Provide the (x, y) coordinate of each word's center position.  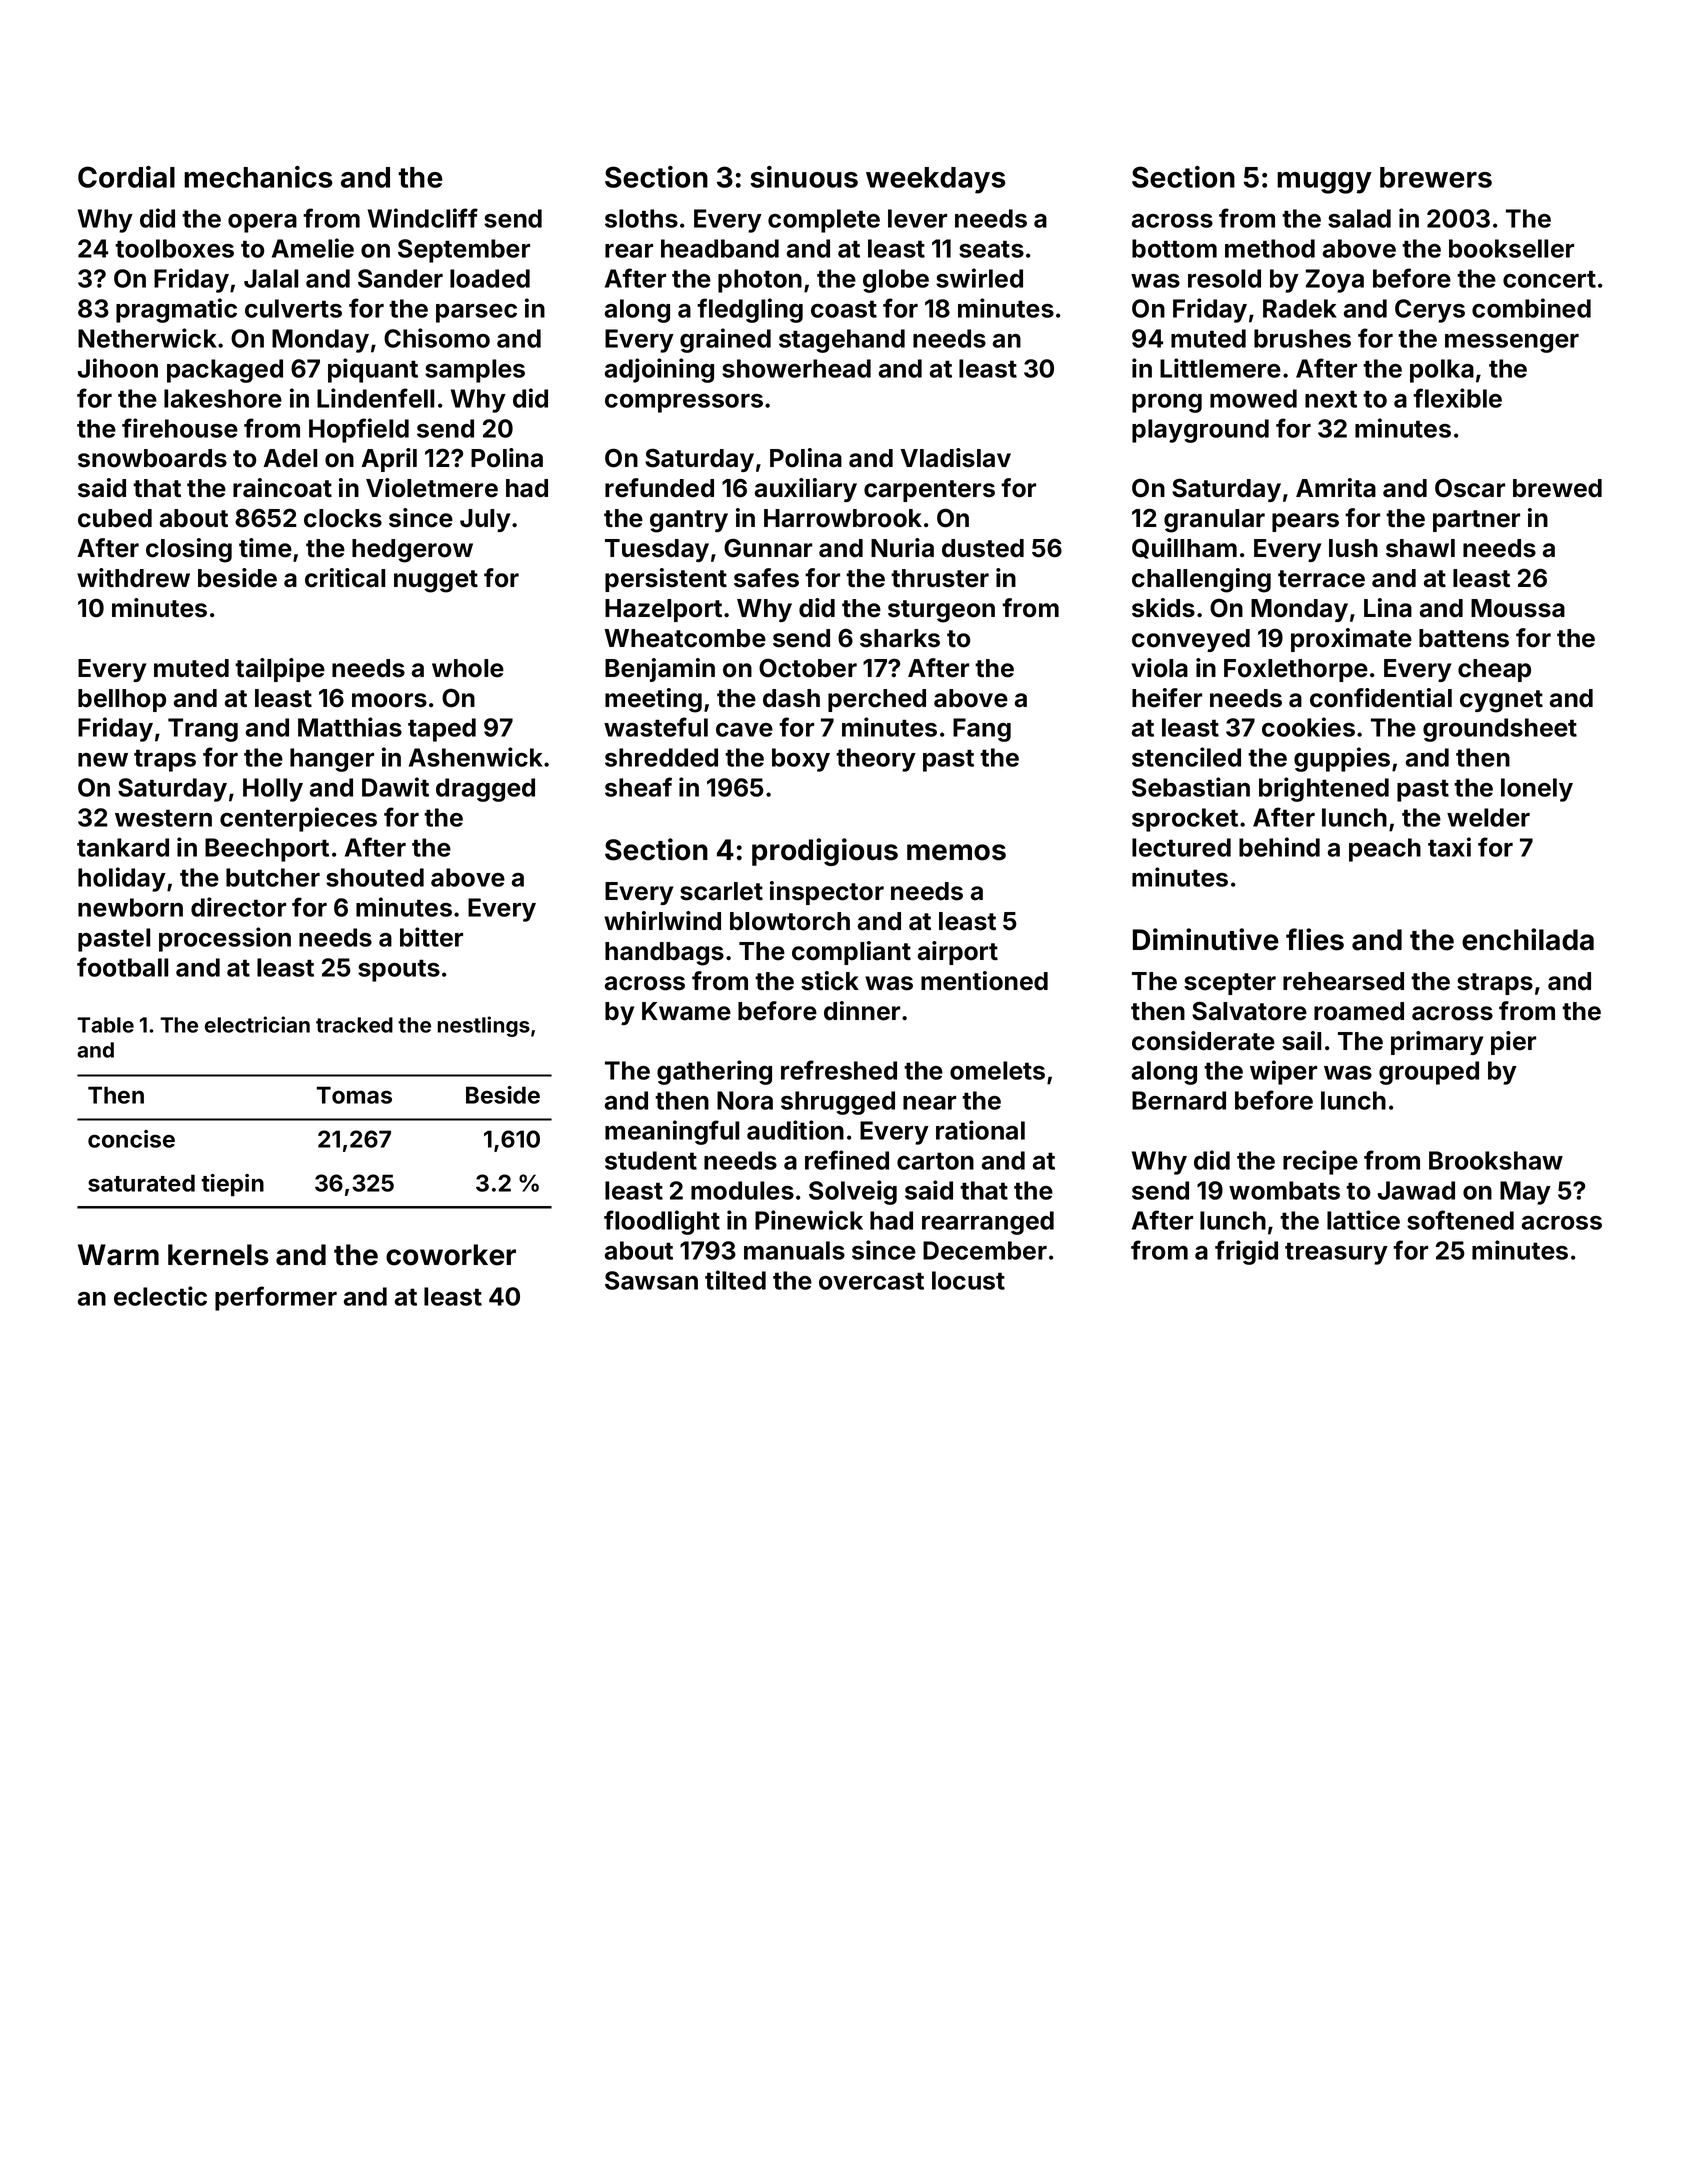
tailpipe (280, 670)
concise (131, 1139)
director (238, 907)
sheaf (638, 787)
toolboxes (174, 248)
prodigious (825, 852)
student (651, 1160)
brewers (1436, 177)
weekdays (936, 180)
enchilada (1528, 939)
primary (1437, 1043)
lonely (1537, 790)
